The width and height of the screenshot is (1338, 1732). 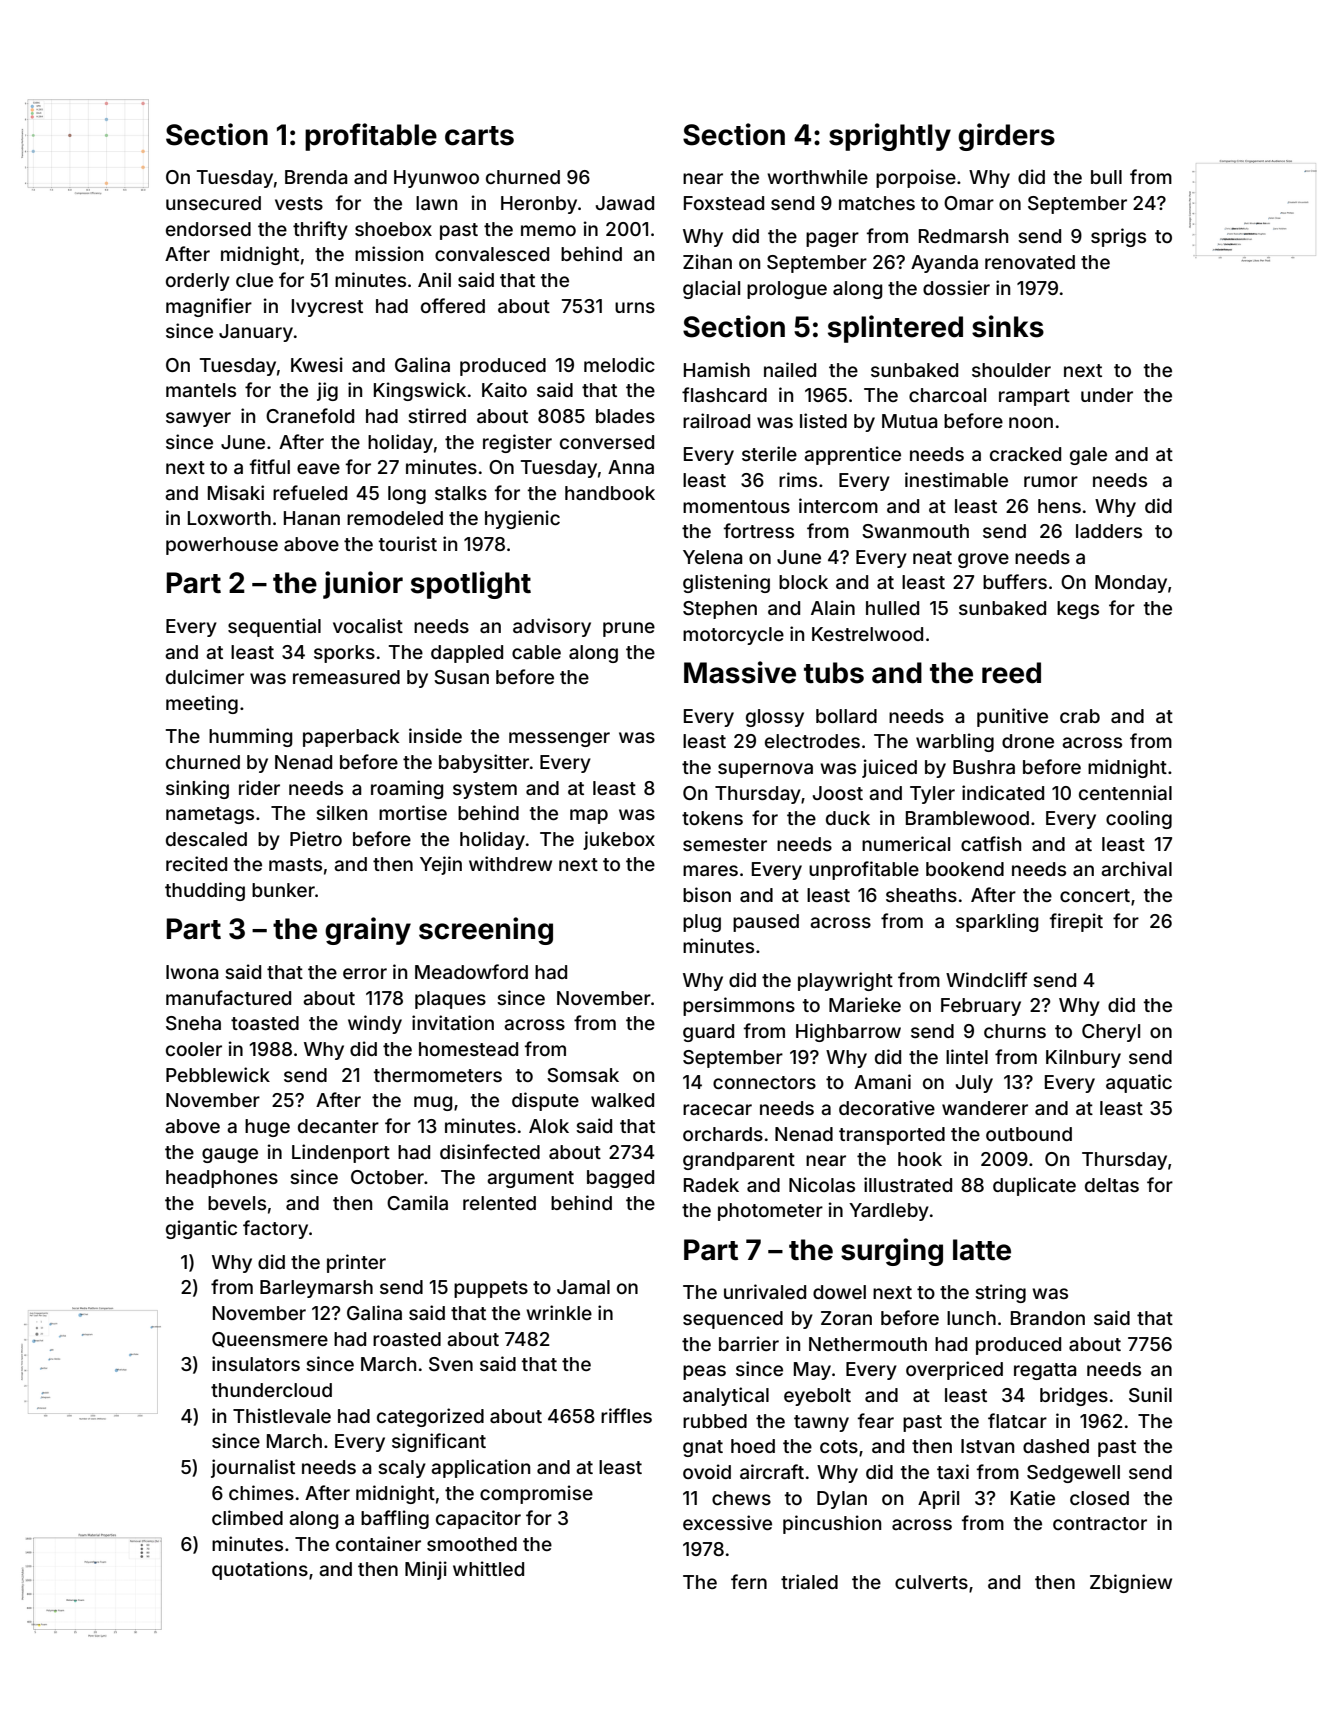 What do you see at coordinates (316, 177) in the screenshot?
I see `Brenda` at bounding box center [316, 177].
